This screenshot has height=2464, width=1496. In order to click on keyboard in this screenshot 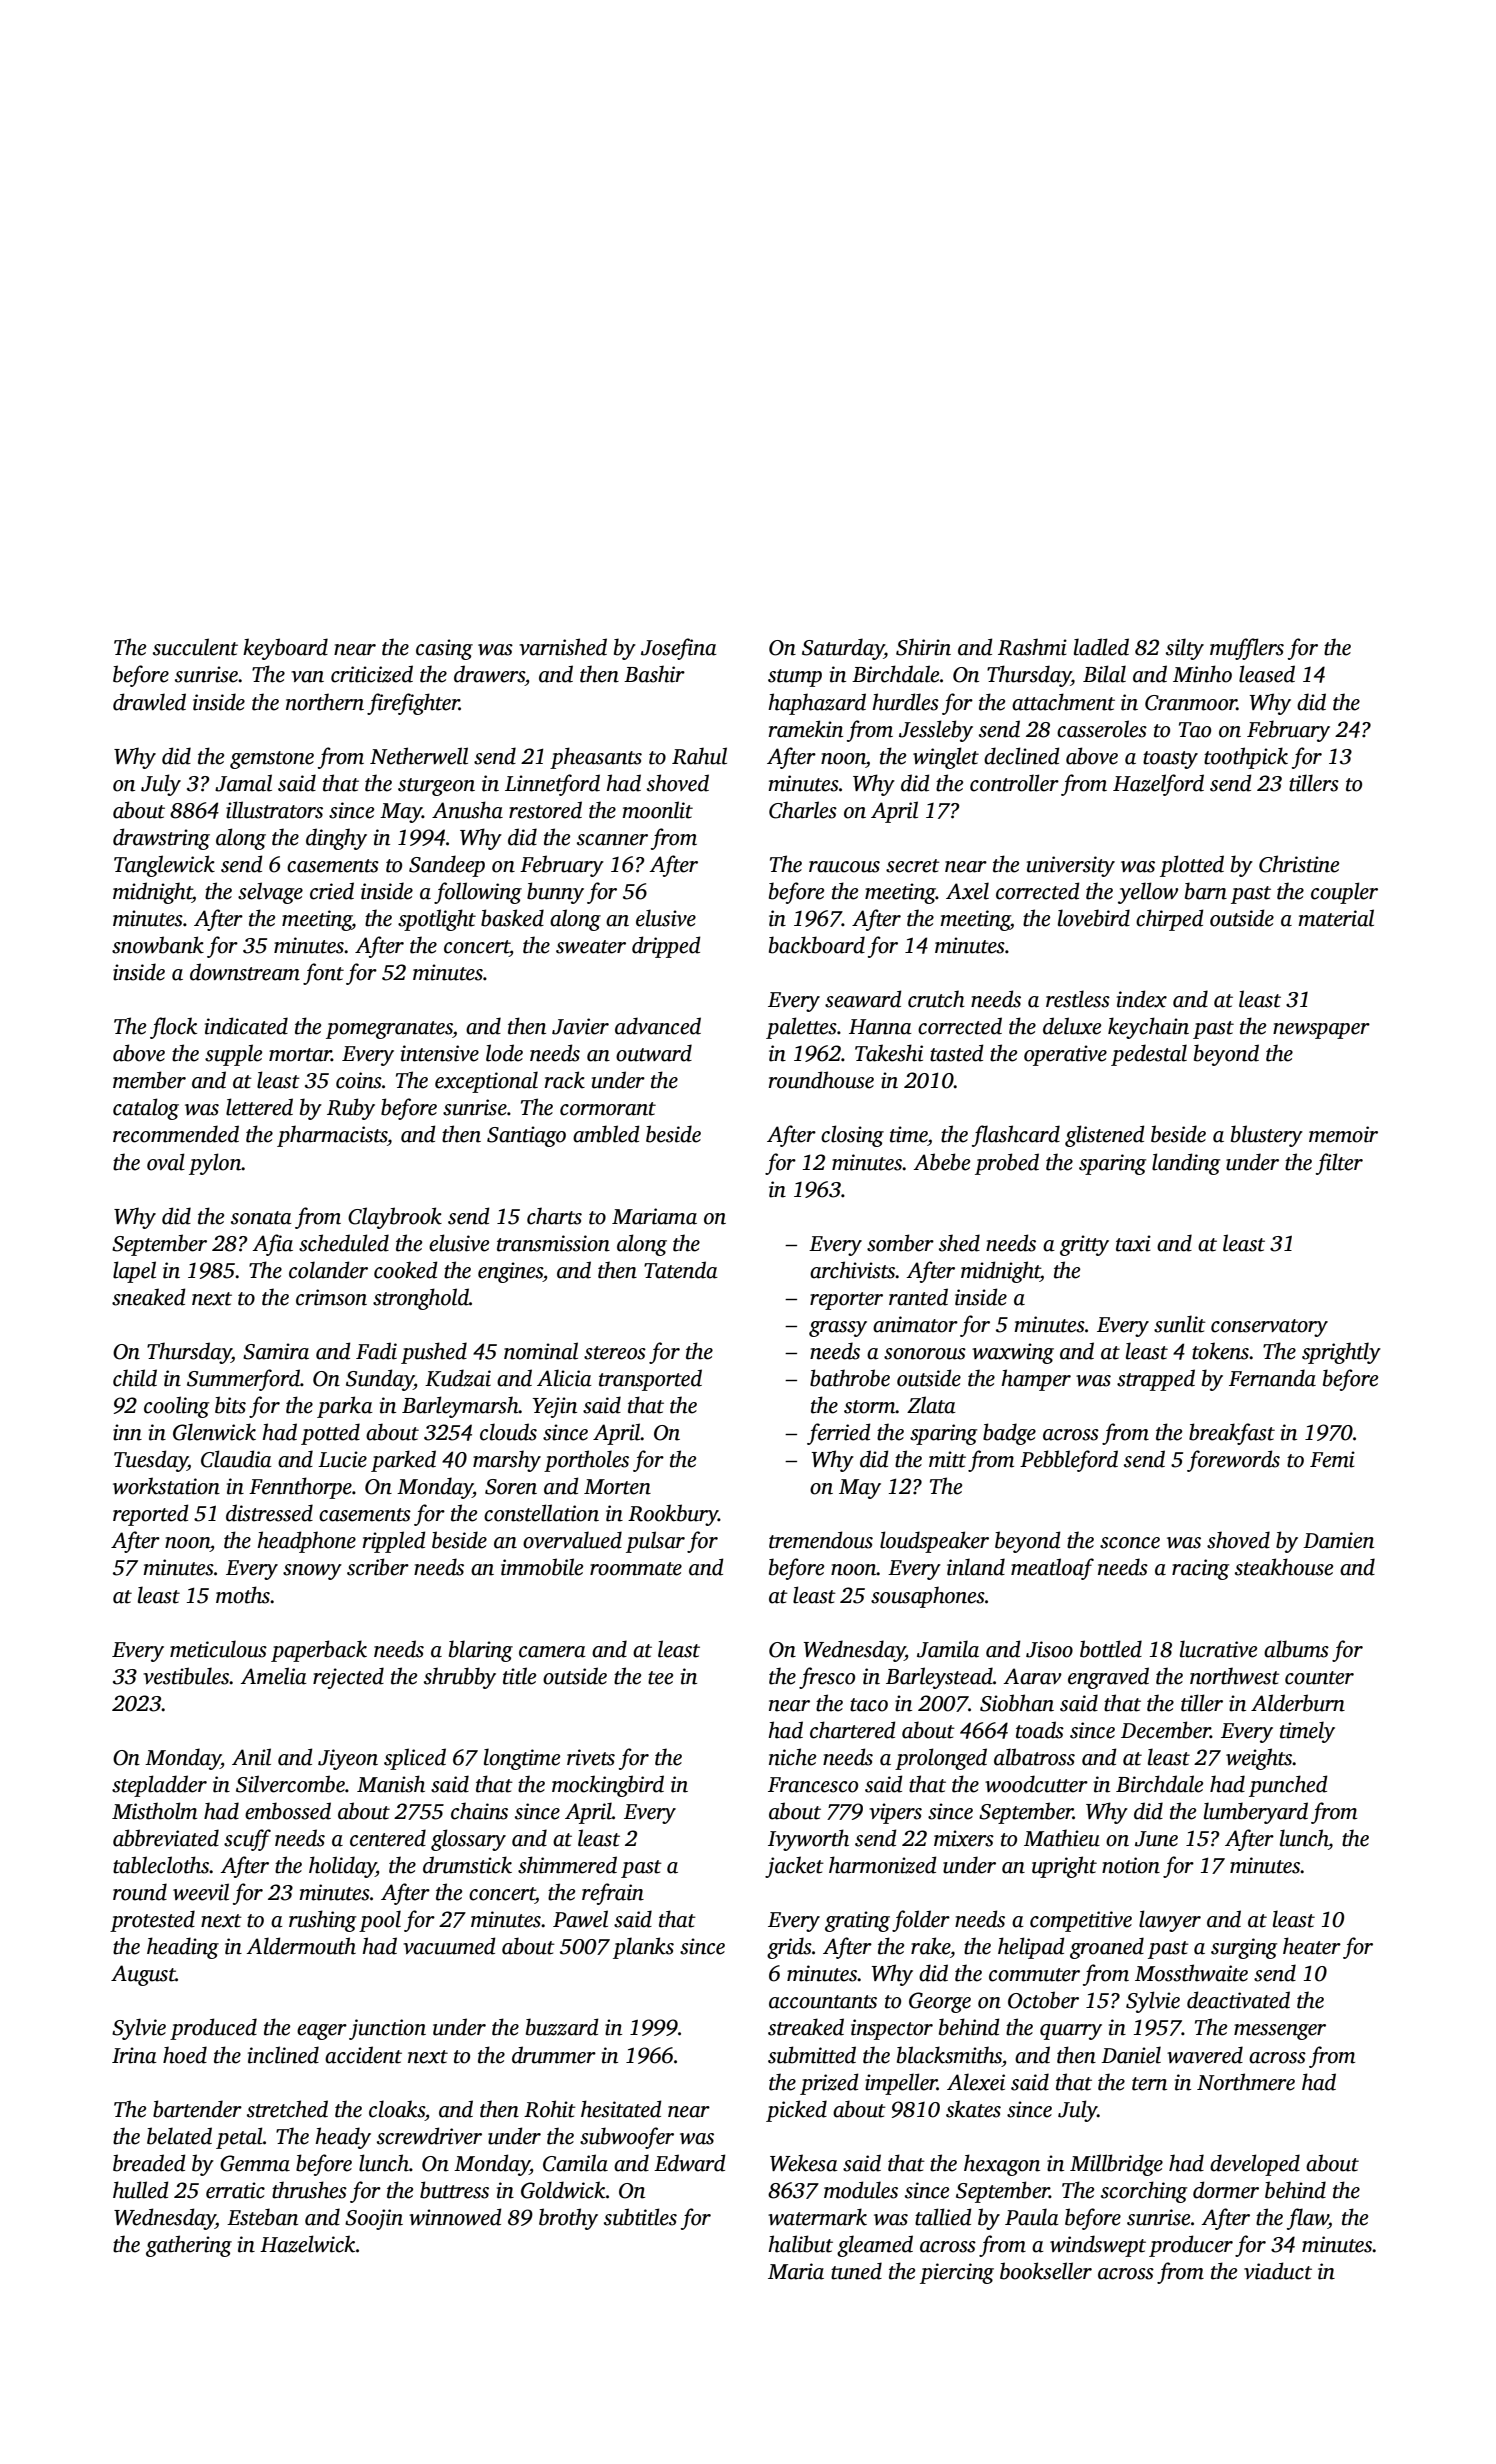, I will do `click(285, 649)`.
